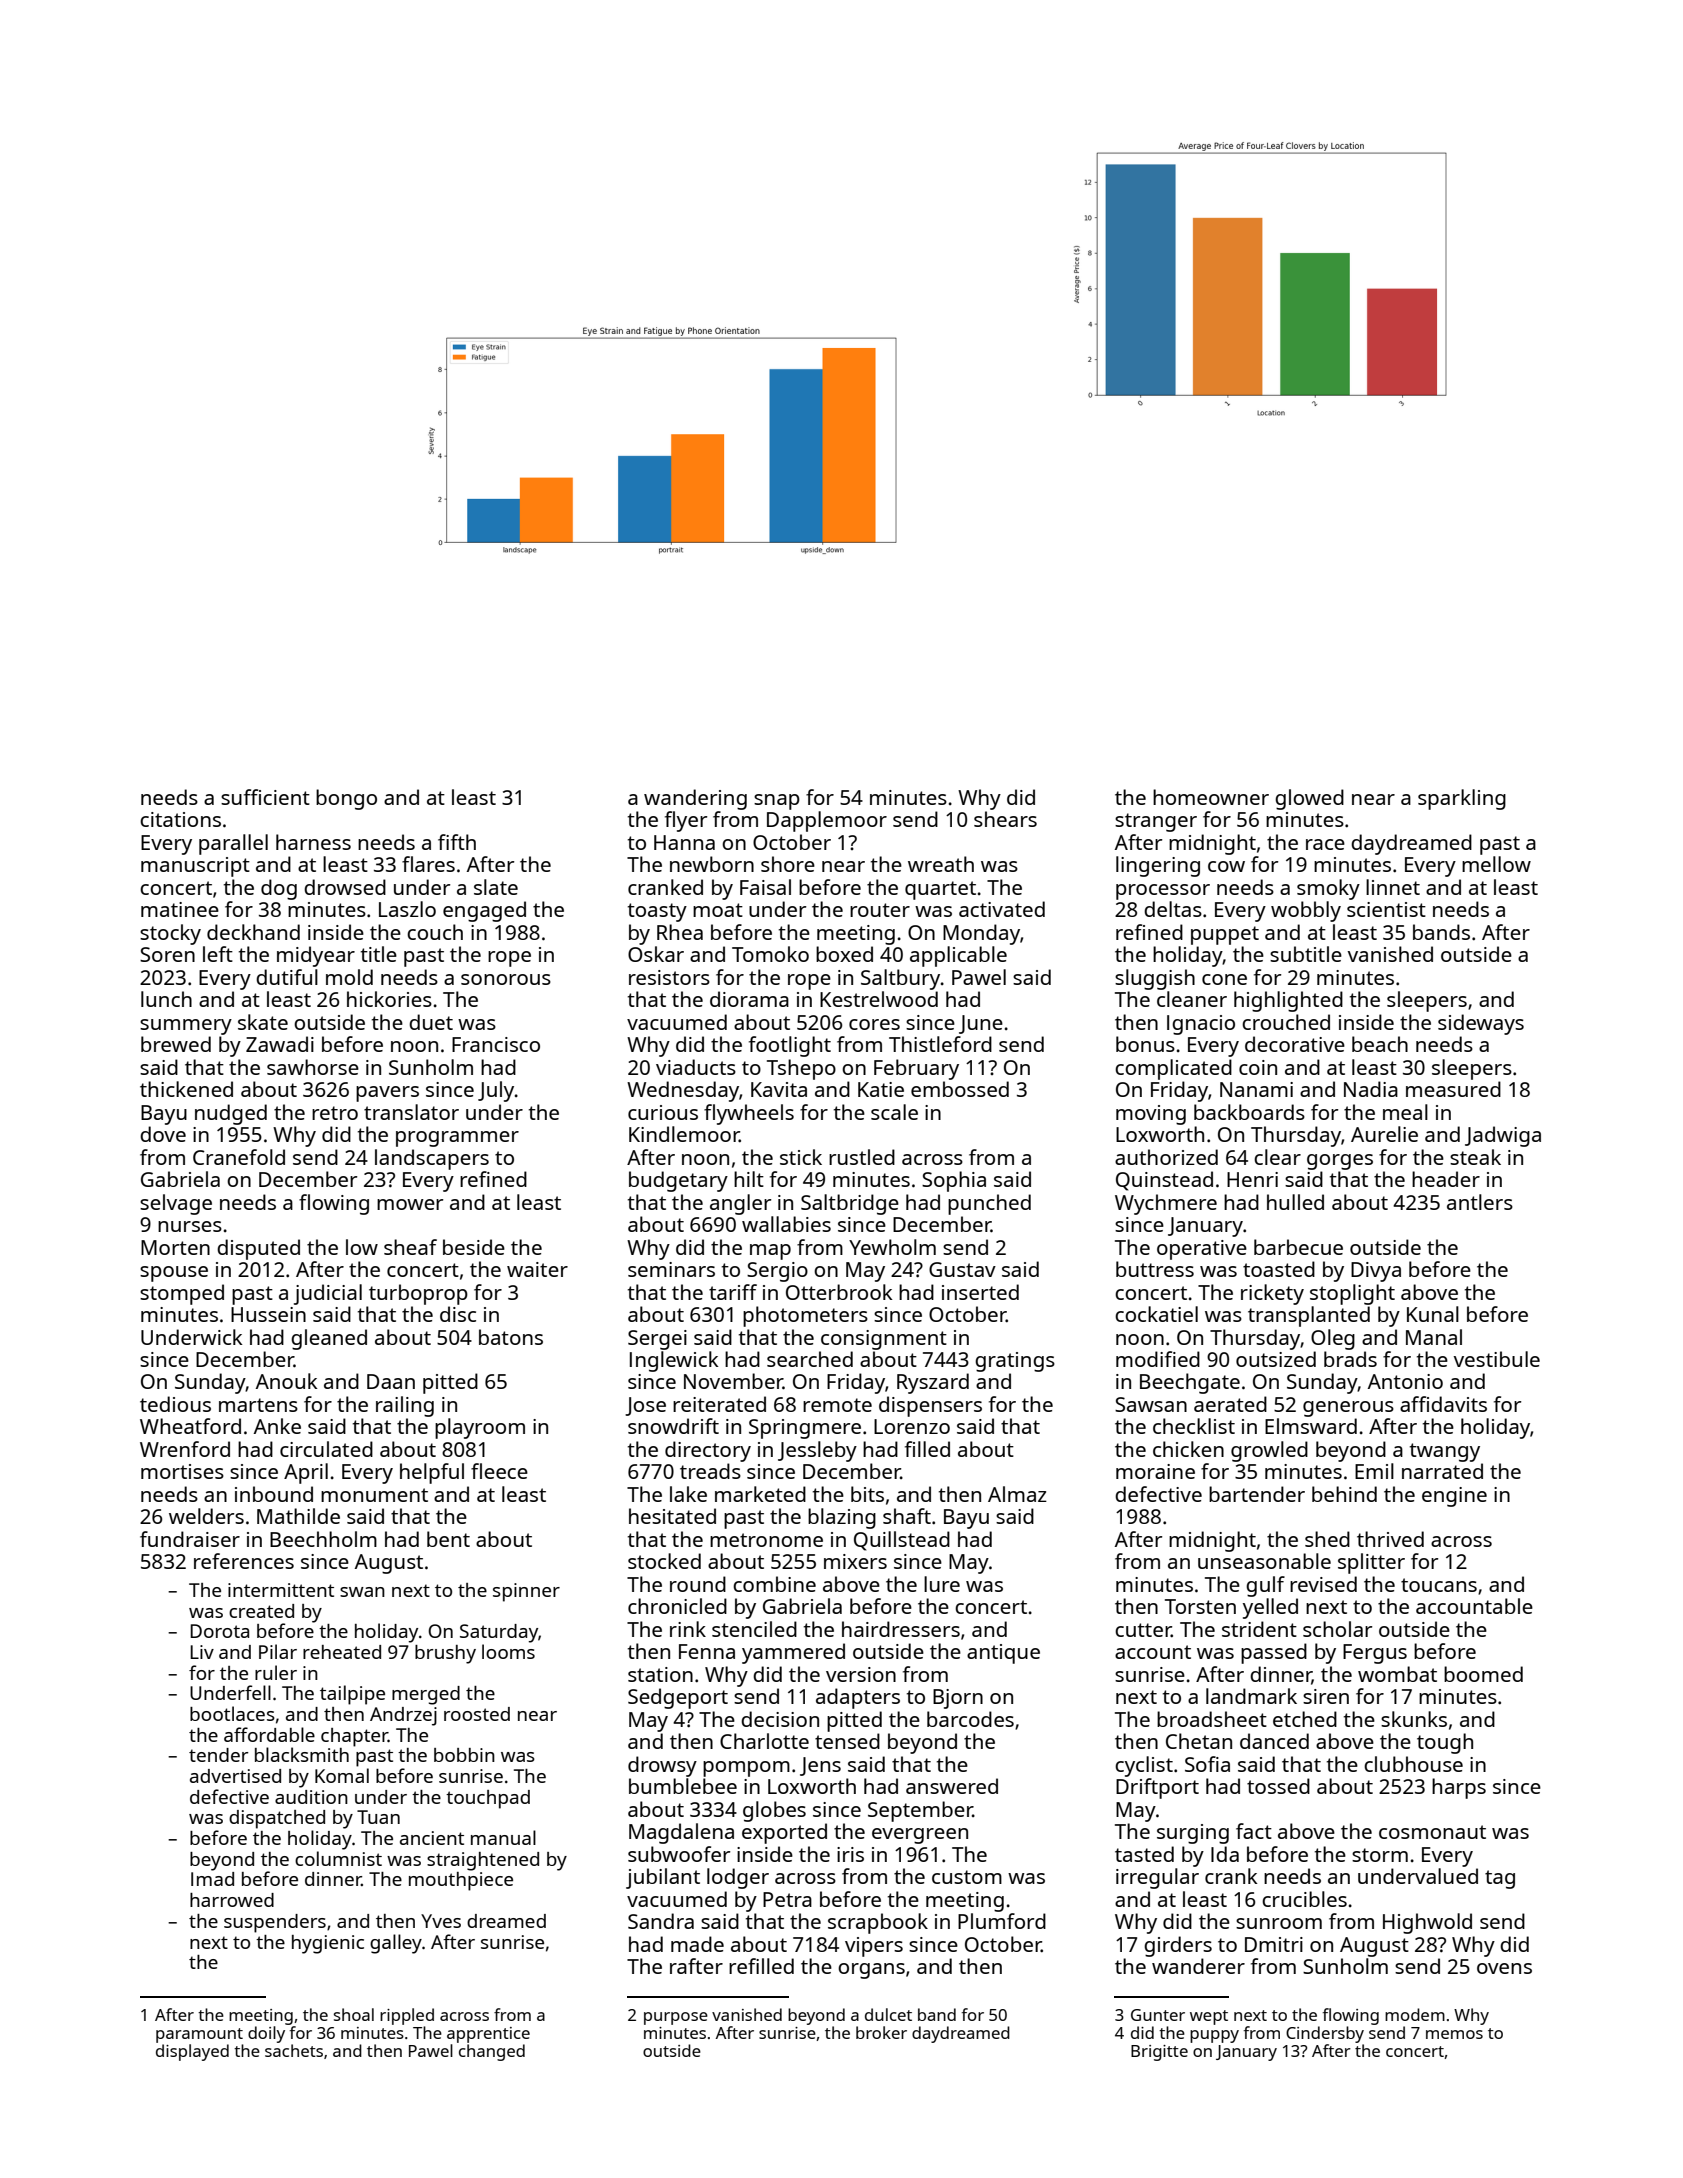  Describe the element at coordinates (801, 1069) in the screenshot. I see `Tshepo` at that location.
